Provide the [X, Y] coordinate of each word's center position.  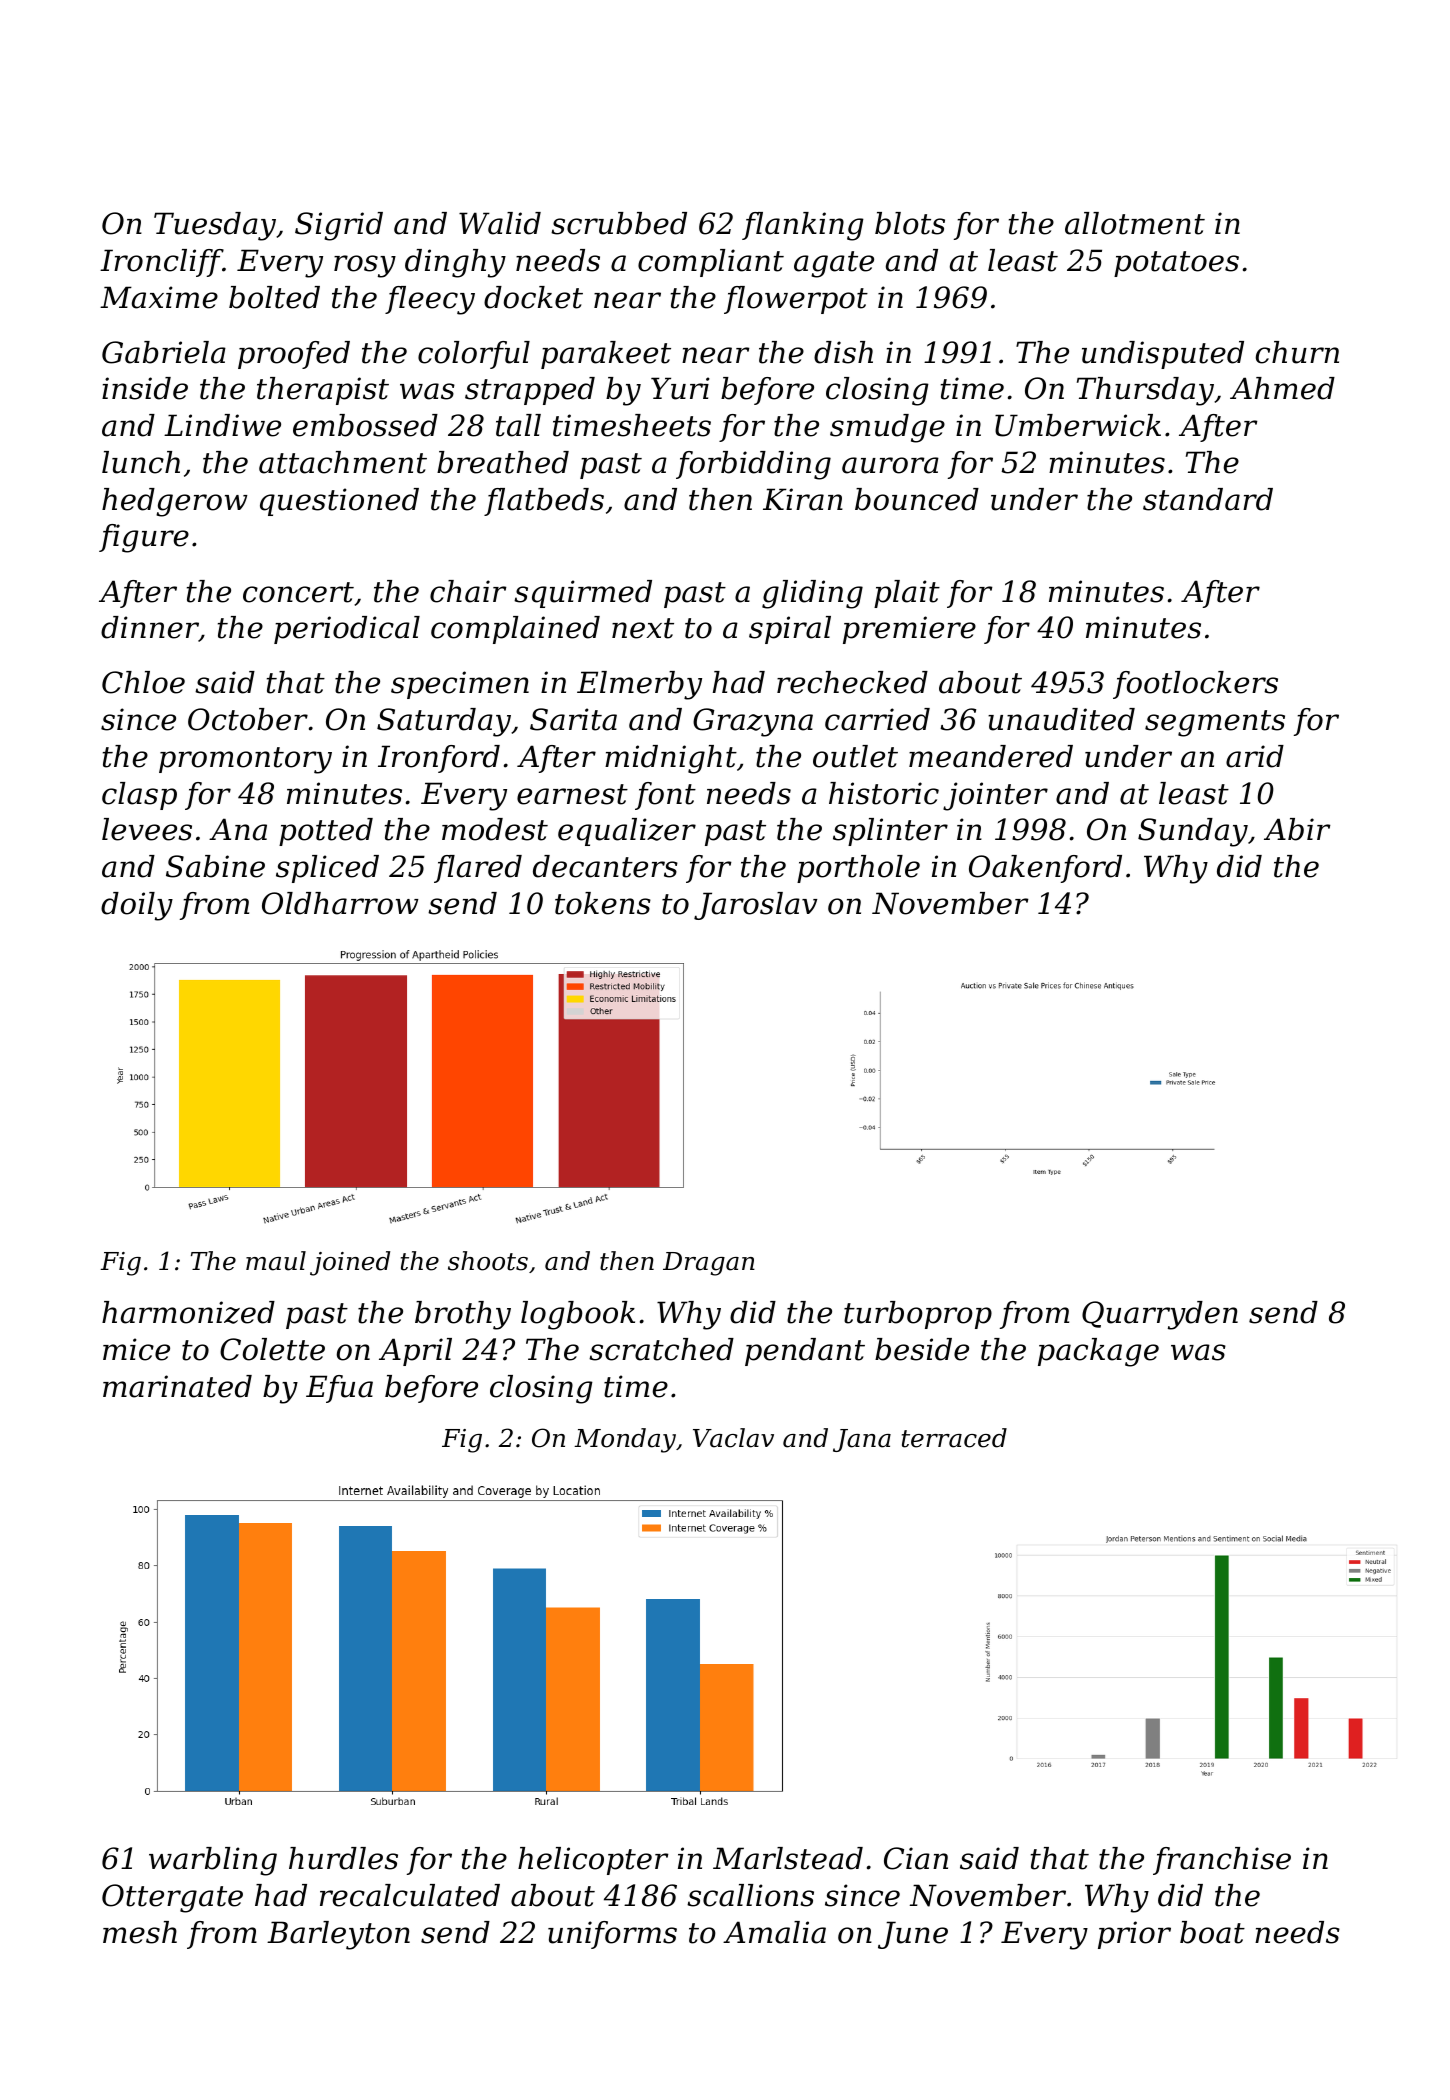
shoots [488, 1261]
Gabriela [164, 352]
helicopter [593, 1861]
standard [1208, 499]
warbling [213, 1861]
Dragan [709, 1264]
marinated [177, 1386]
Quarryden [1160, 1315]
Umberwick [1078, 425]
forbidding [753, 465]
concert [298, 592]
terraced [954, 1438]
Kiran [803, 499]
